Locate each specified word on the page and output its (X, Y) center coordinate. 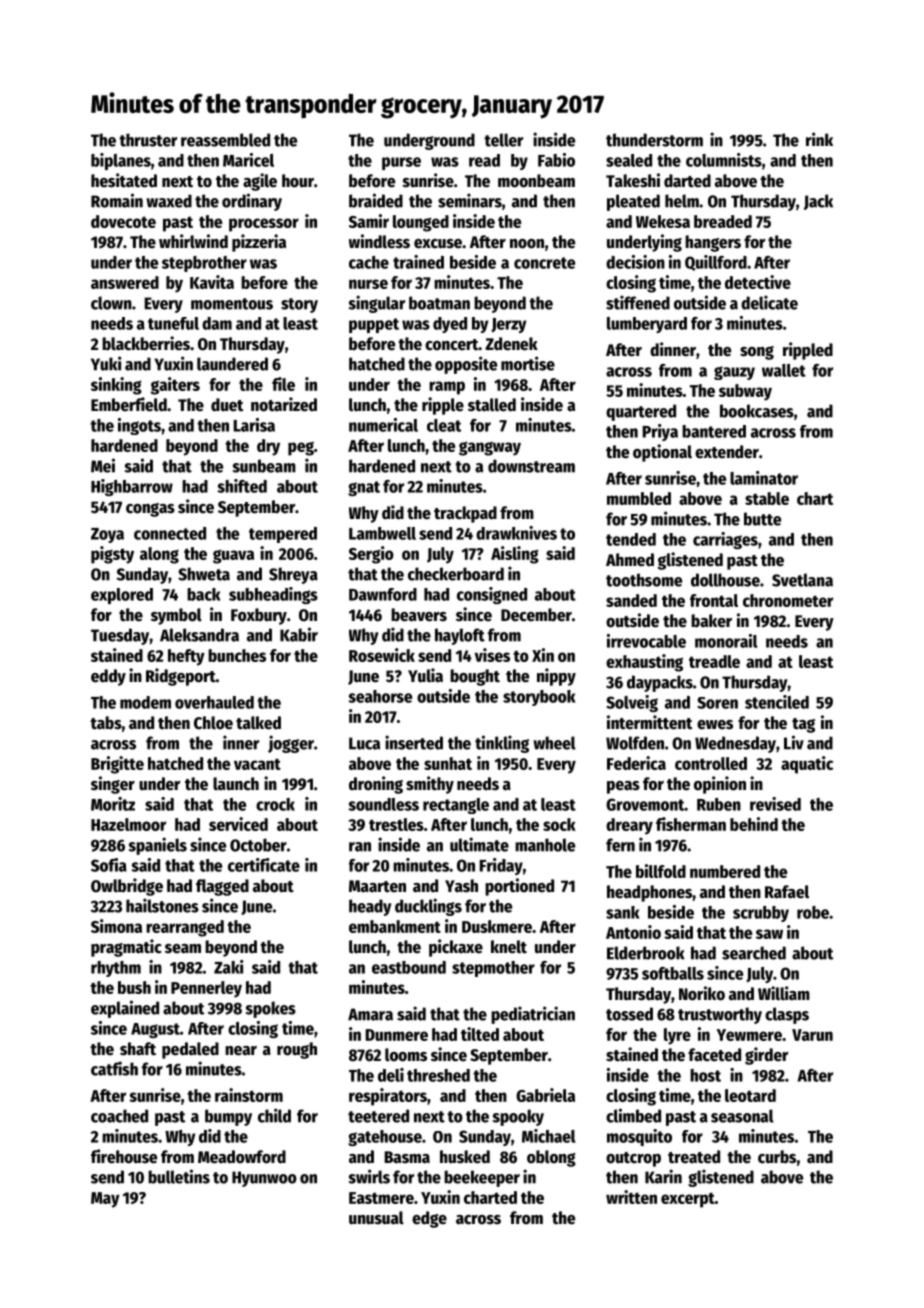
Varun (812, 1035)
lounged (421, 223)
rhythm (116, 969)
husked (465, 1157)
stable (767, 498)
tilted (480, 1034)
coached (119, 1116)
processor (264, 225)
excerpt (688, 1200)
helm (682, 201)
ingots (139, 426)
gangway (490, 448)
